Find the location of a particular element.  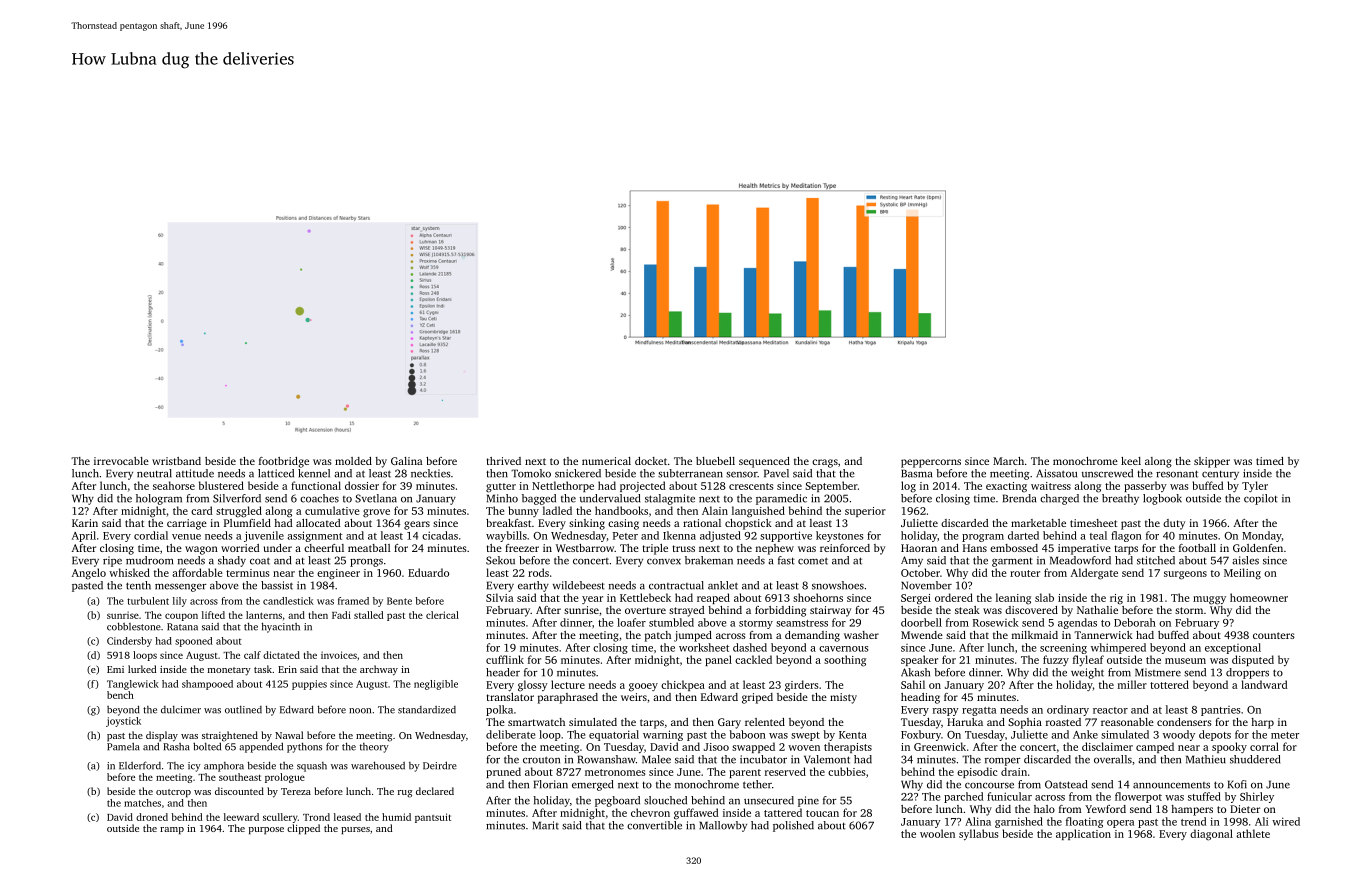

joystick is located at coordinates (123, 722).
